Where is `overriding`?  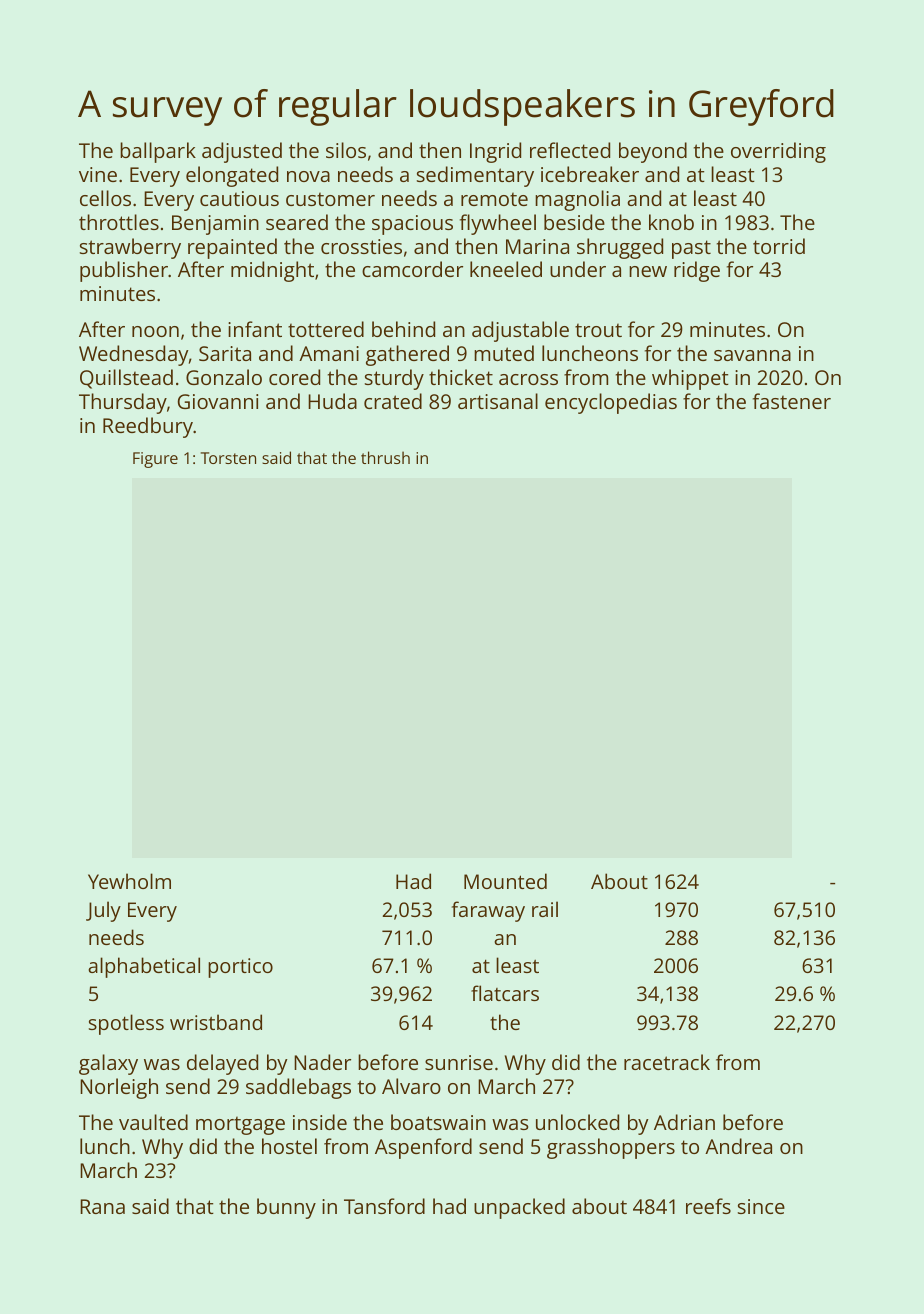
overriding is located at coordinates (778, 152).
